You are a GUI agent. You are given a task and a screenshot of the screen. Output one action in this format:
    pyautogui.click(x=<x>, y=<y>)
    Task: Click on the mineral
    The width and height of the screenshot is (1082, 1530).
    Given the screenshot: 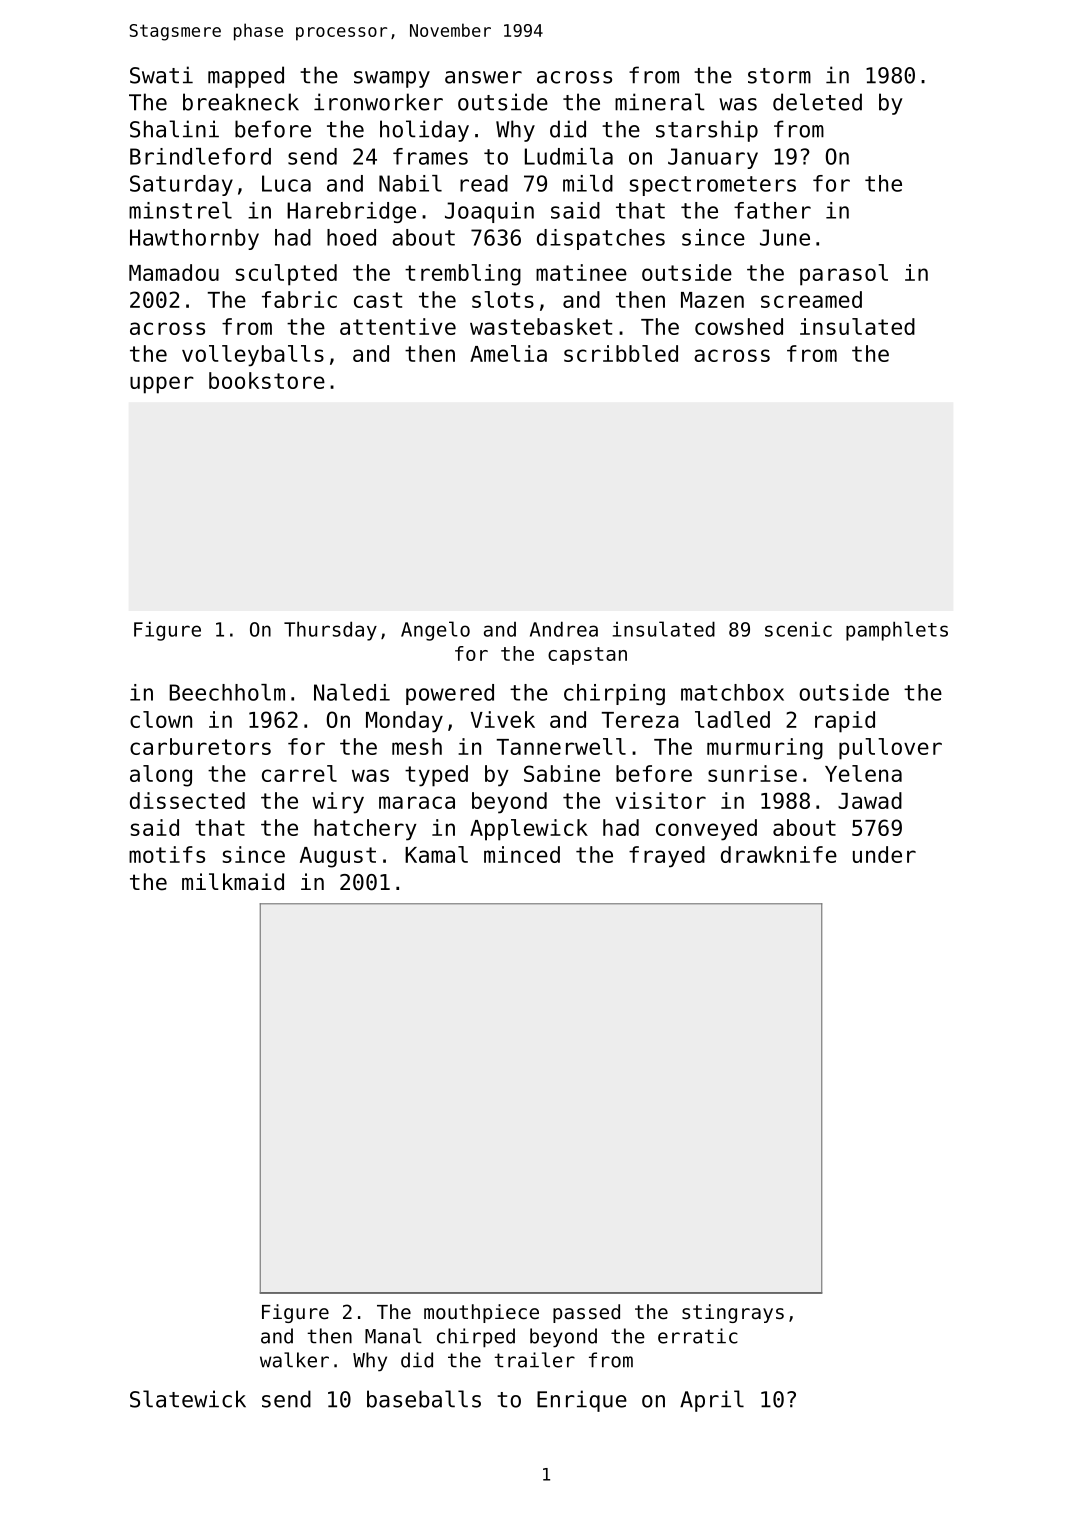 What is the action you would take?
    pyautogui.click(x=660, y=102)
